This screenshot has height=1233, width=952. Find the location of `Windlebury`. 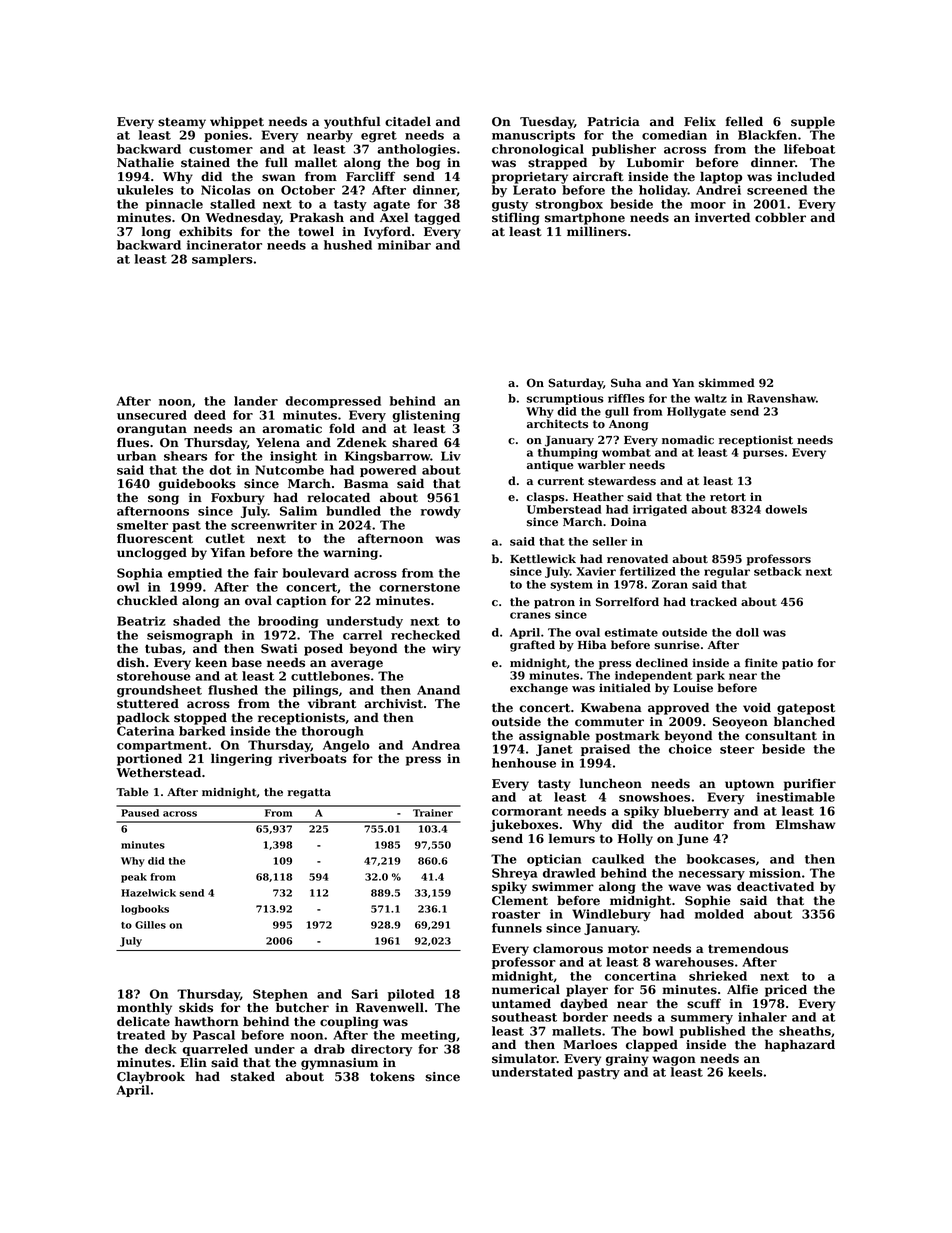

Windlebury is located at coordinates (611, 915).
